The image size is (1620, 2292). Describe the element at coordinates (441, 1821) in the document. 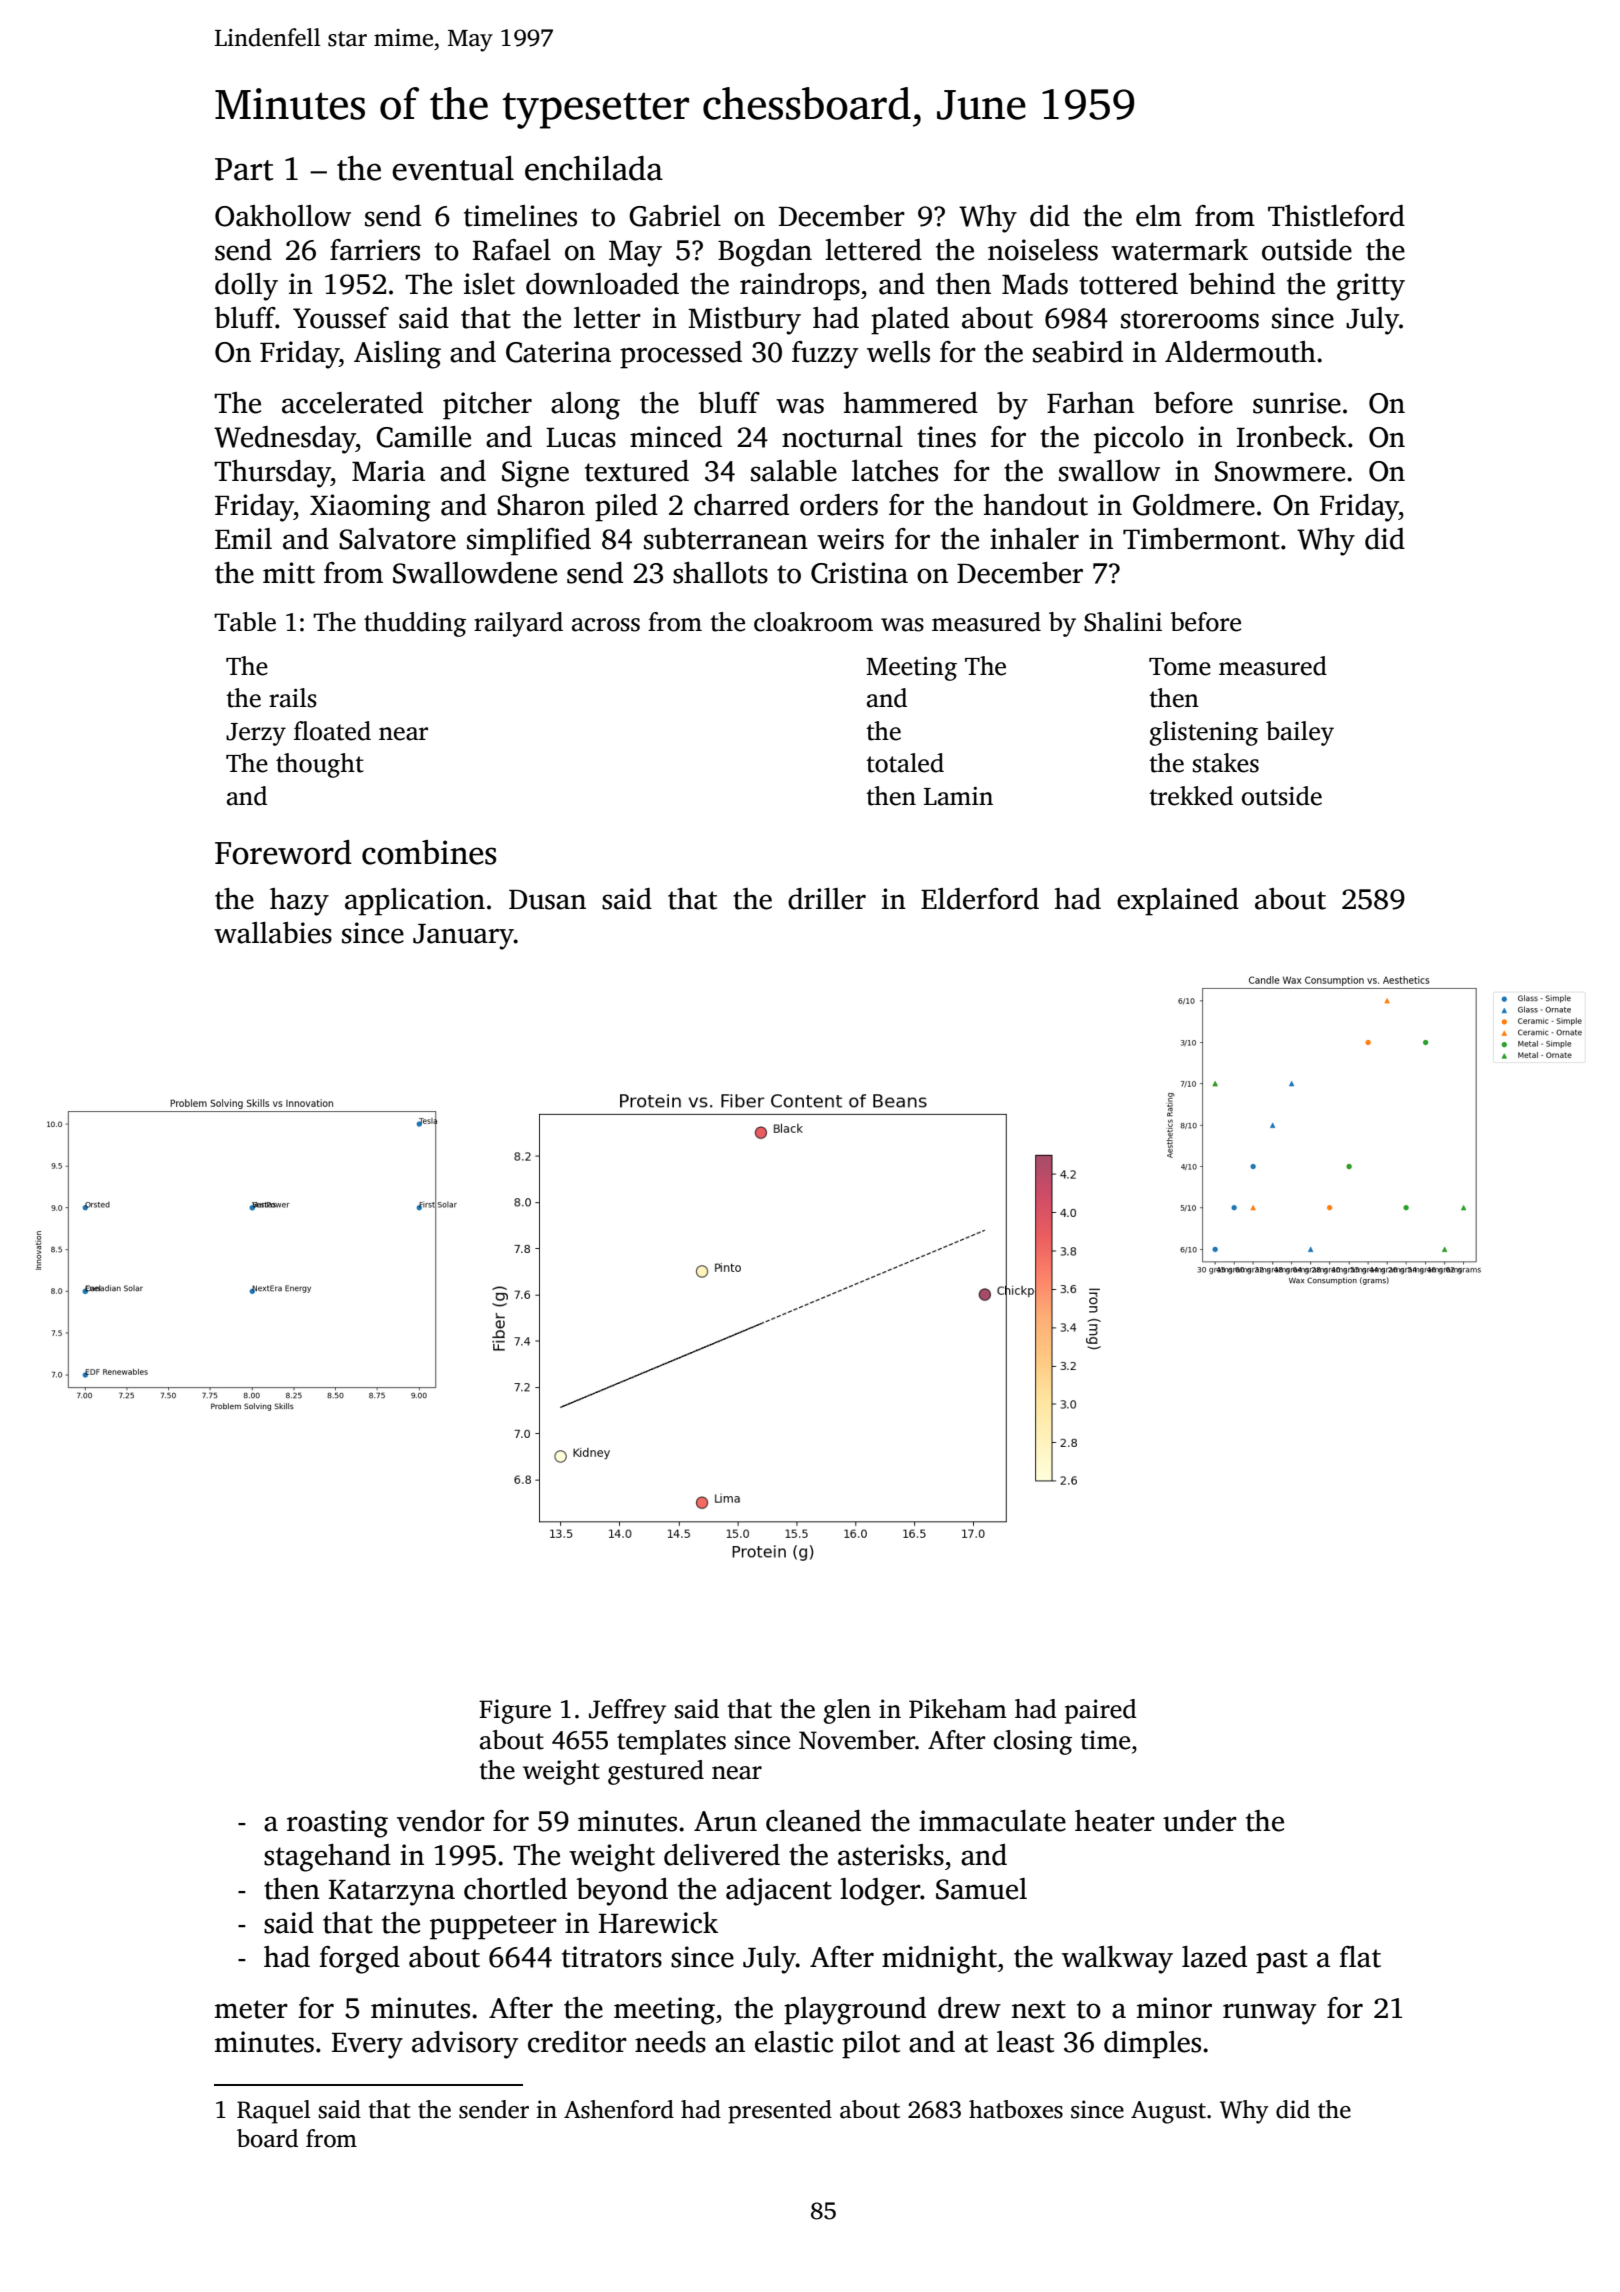

I see `vendor` at that location.
